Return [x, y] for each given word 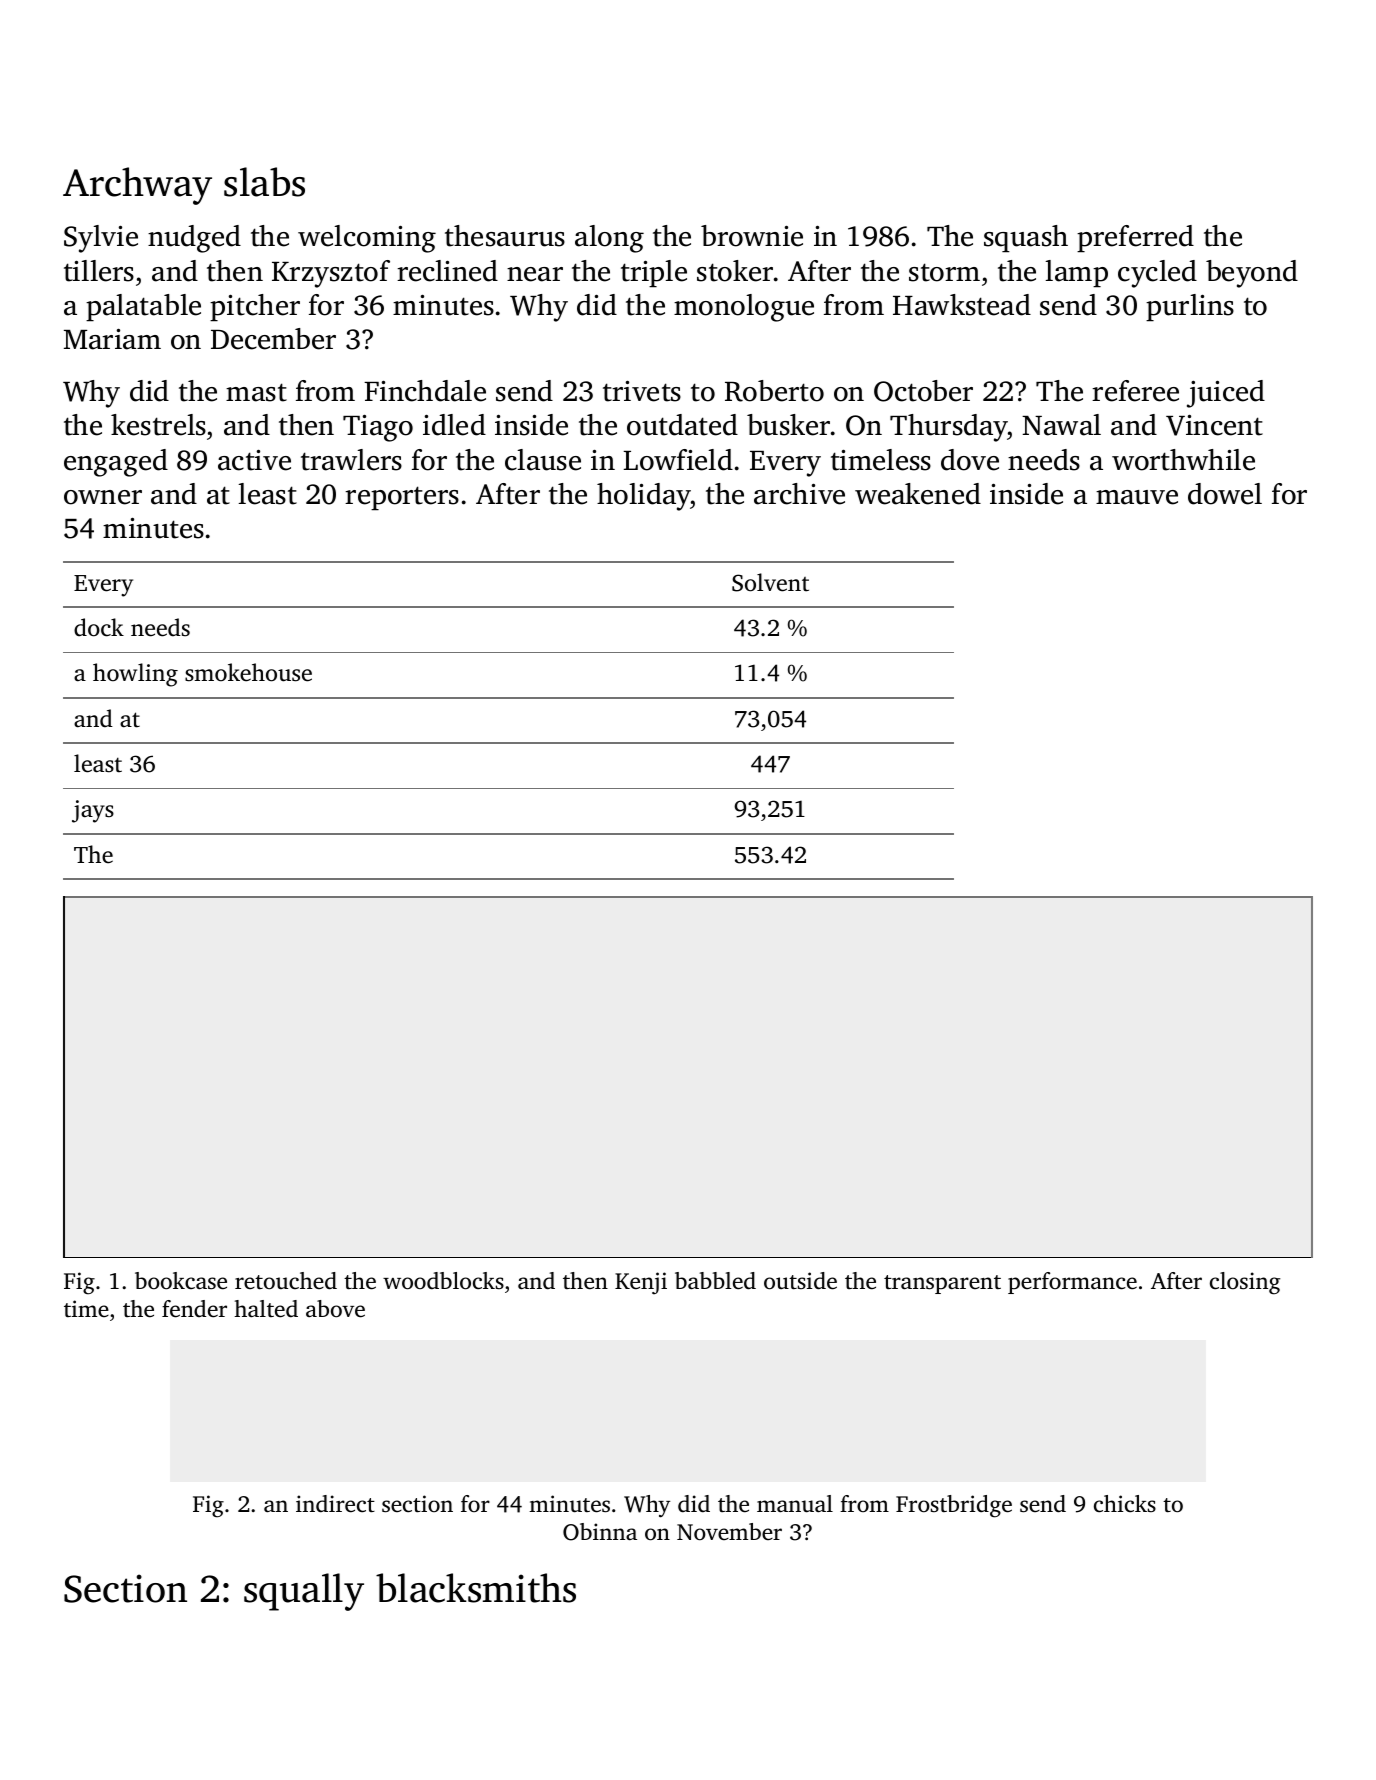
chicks [1125, 1503]
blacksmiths [476, 1588]
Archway [137, 186]
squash [1026, 238]
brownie [752, 236]
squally [304, 1592]
